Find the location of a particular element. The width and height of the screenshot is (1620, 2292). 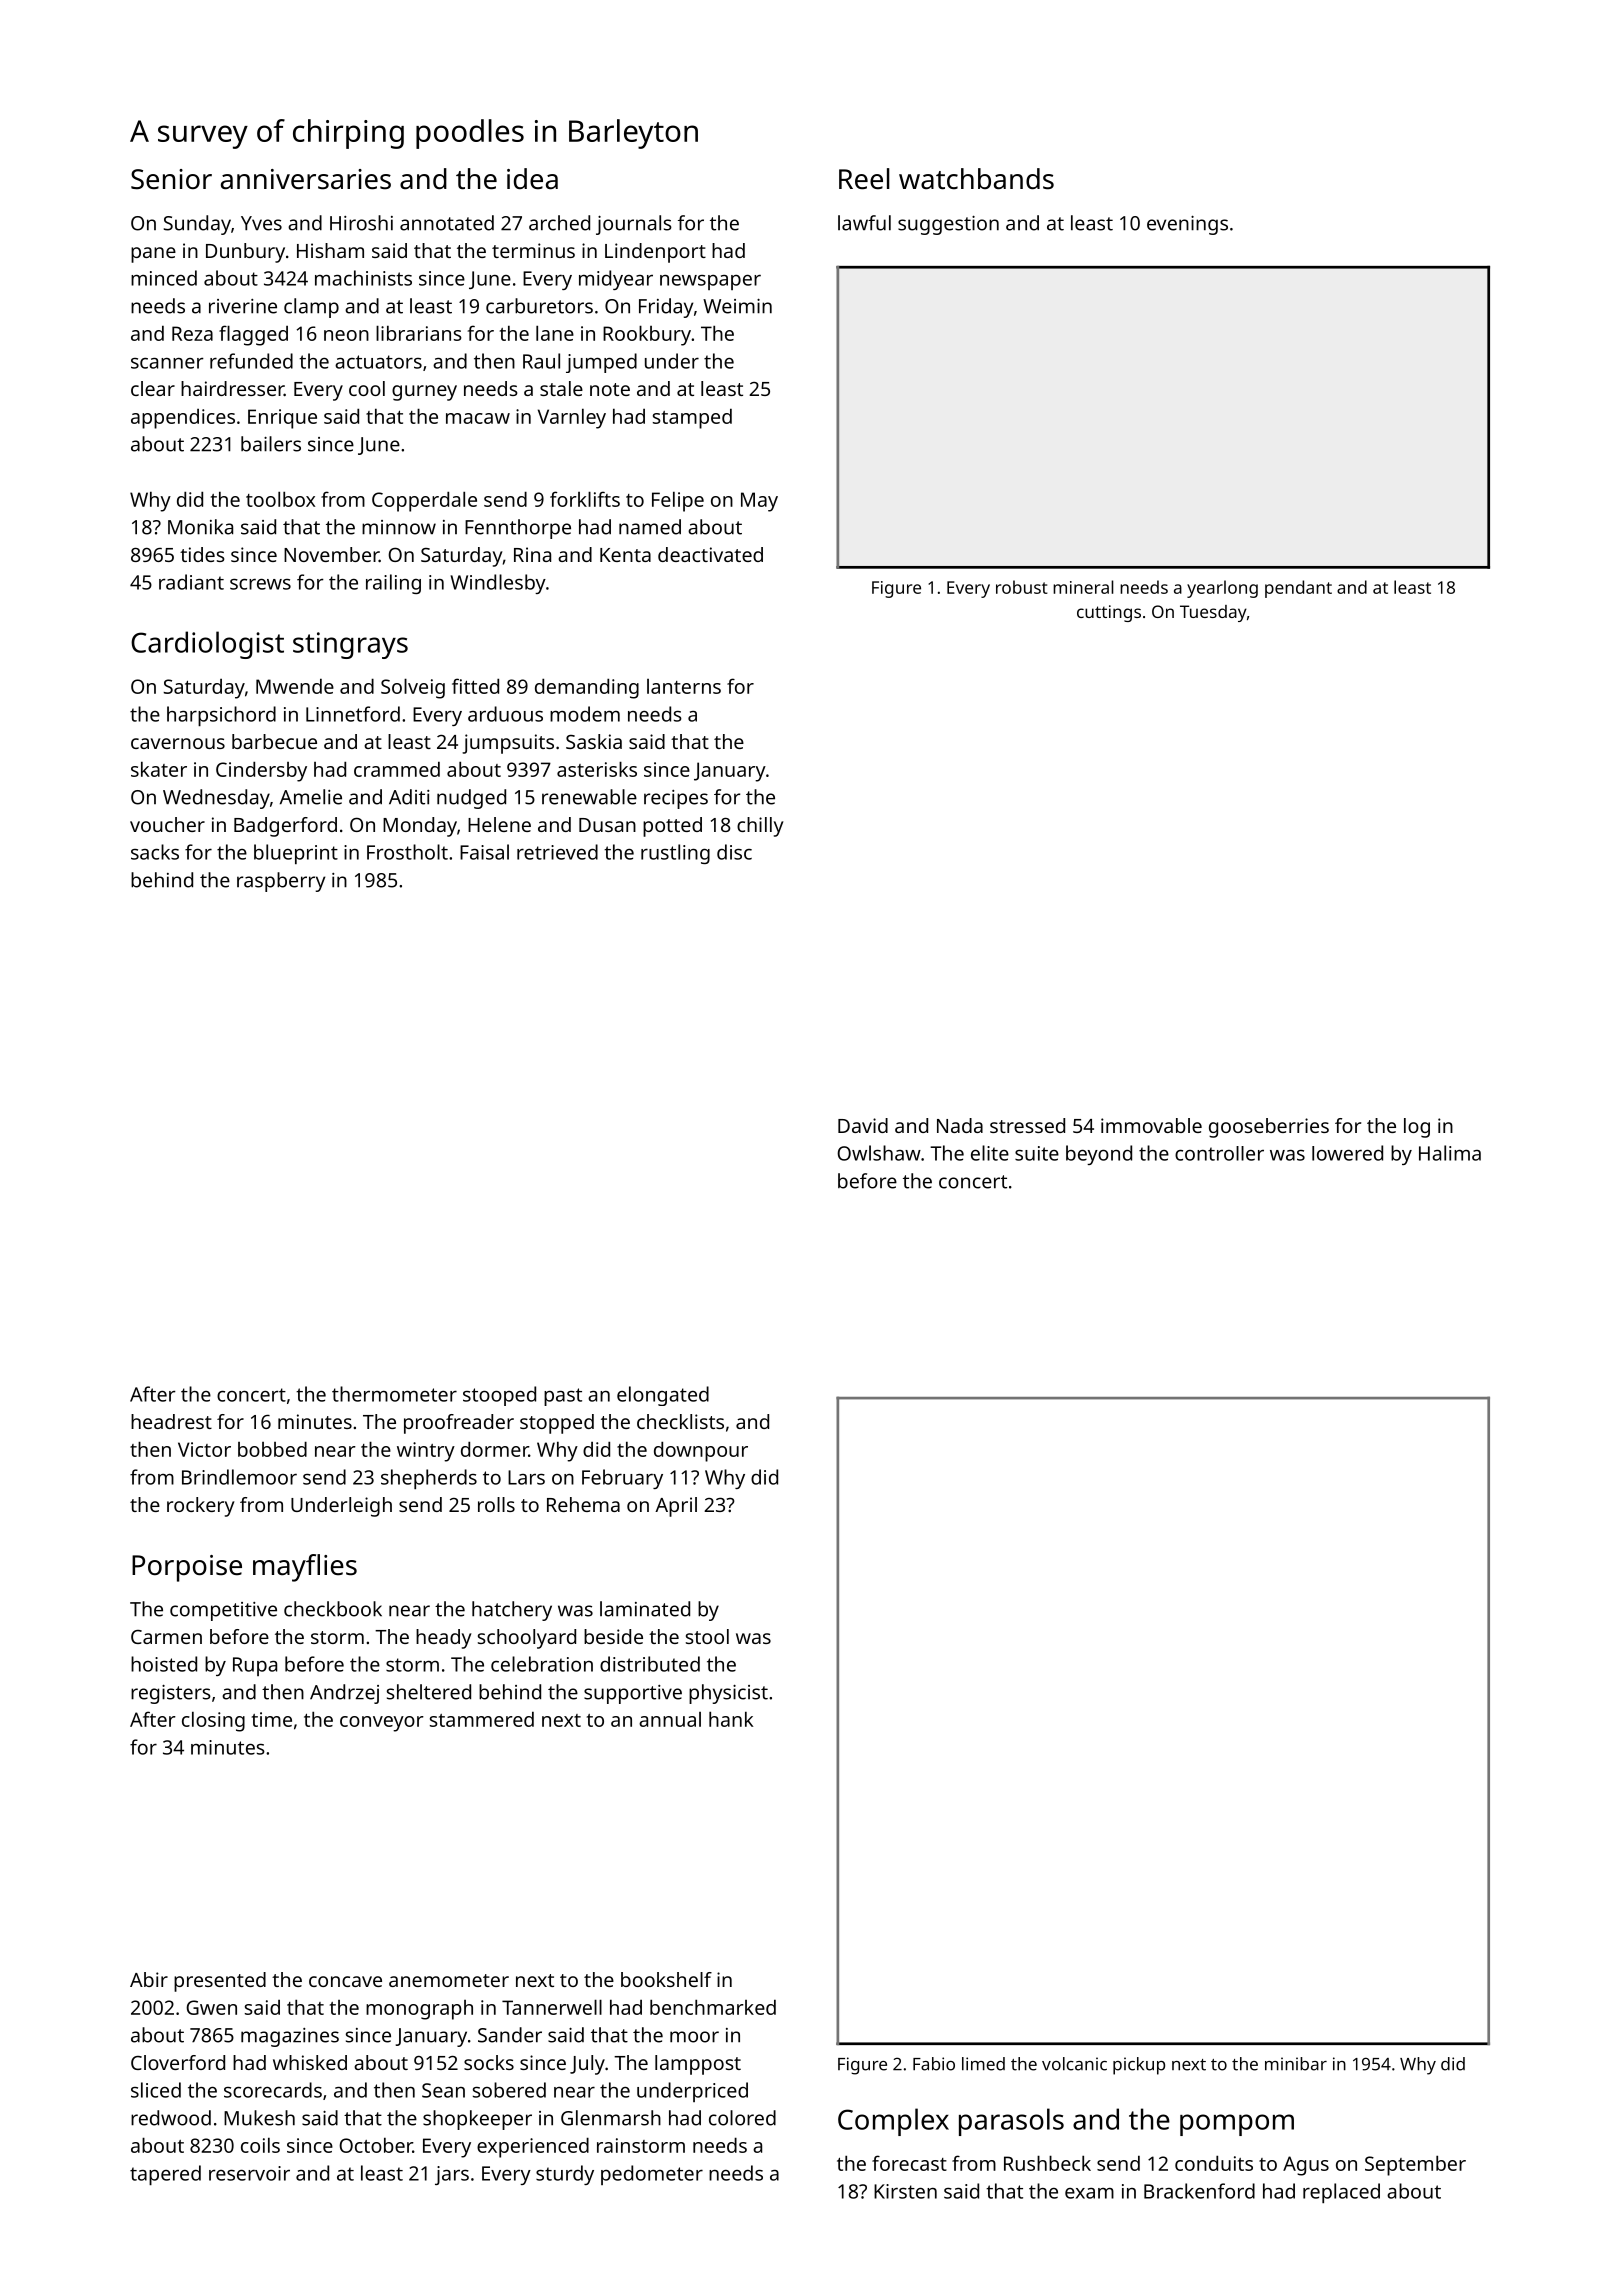

closing is located at coordinates (213, 1721).
